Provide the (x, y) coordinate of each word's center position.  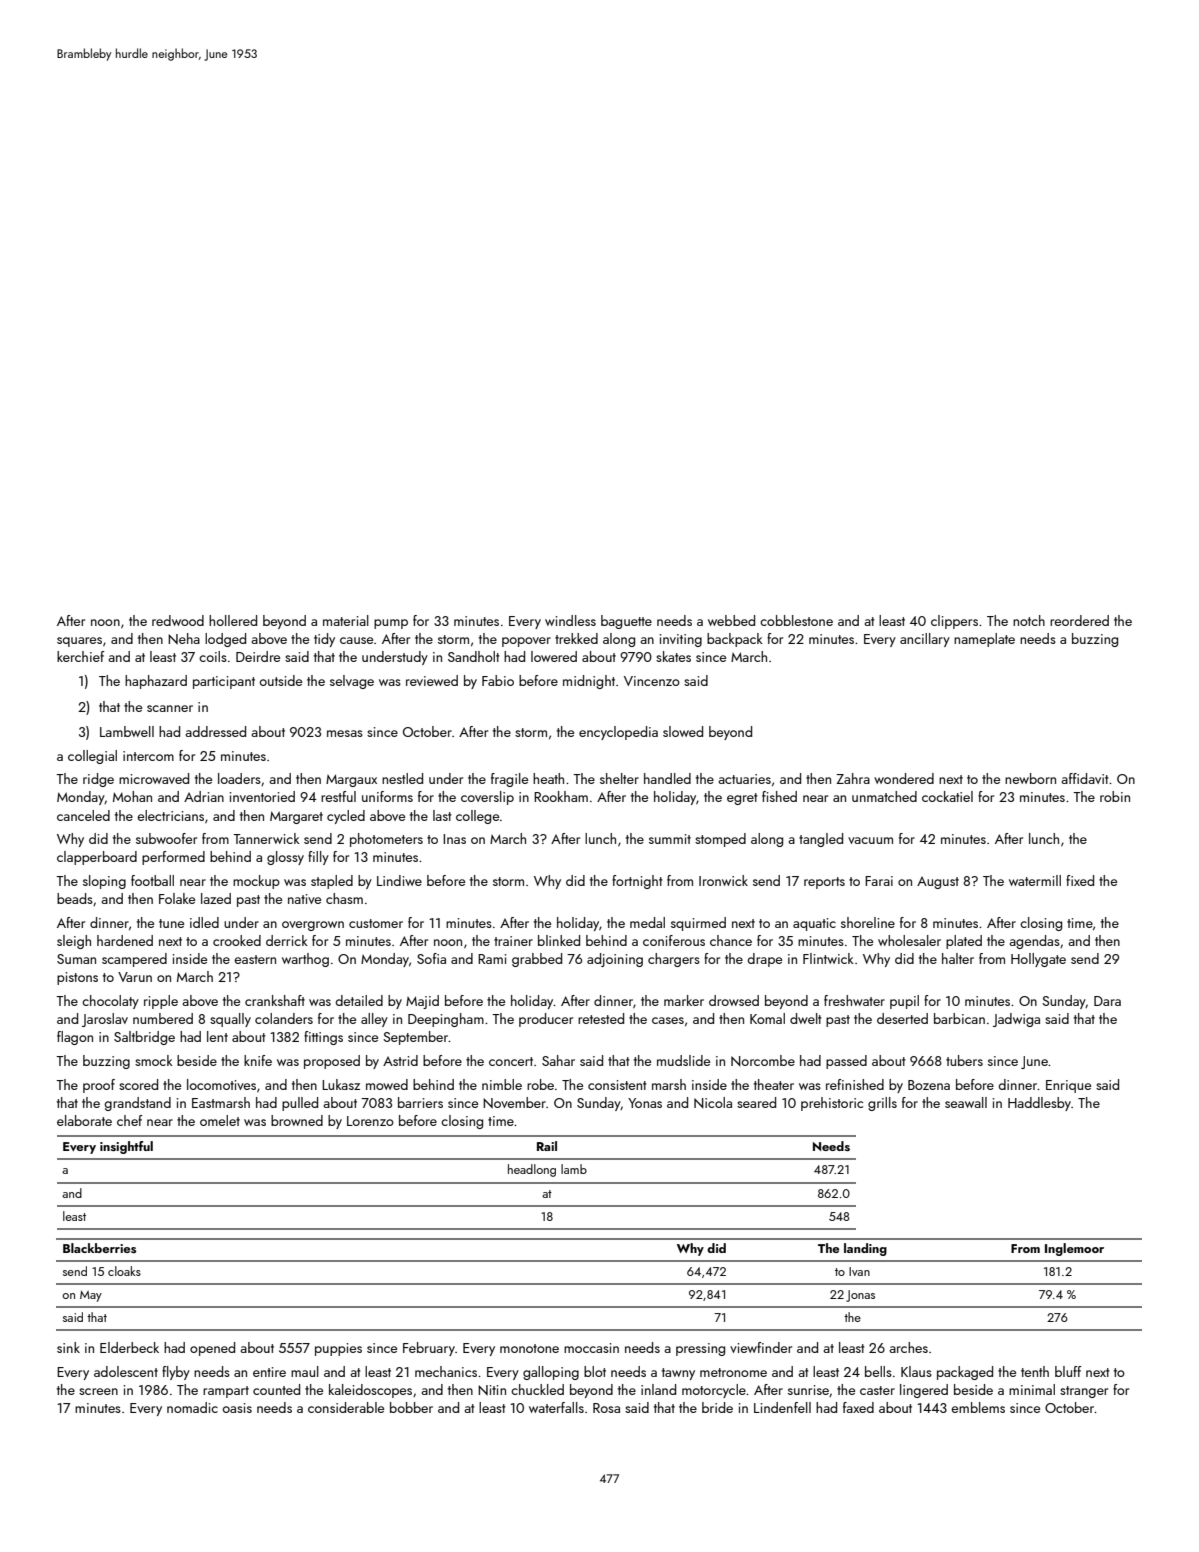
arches (908, 1347)
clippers (954, 622)
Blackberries (99, 1248)
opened (212, 1349)
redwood (178, 620)
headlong (532, 1170)
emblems (978, 1407)
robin (1115, 796)
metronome (733, 1372)
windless (570, 620)
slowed (683, 731)
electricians (170, 815)
